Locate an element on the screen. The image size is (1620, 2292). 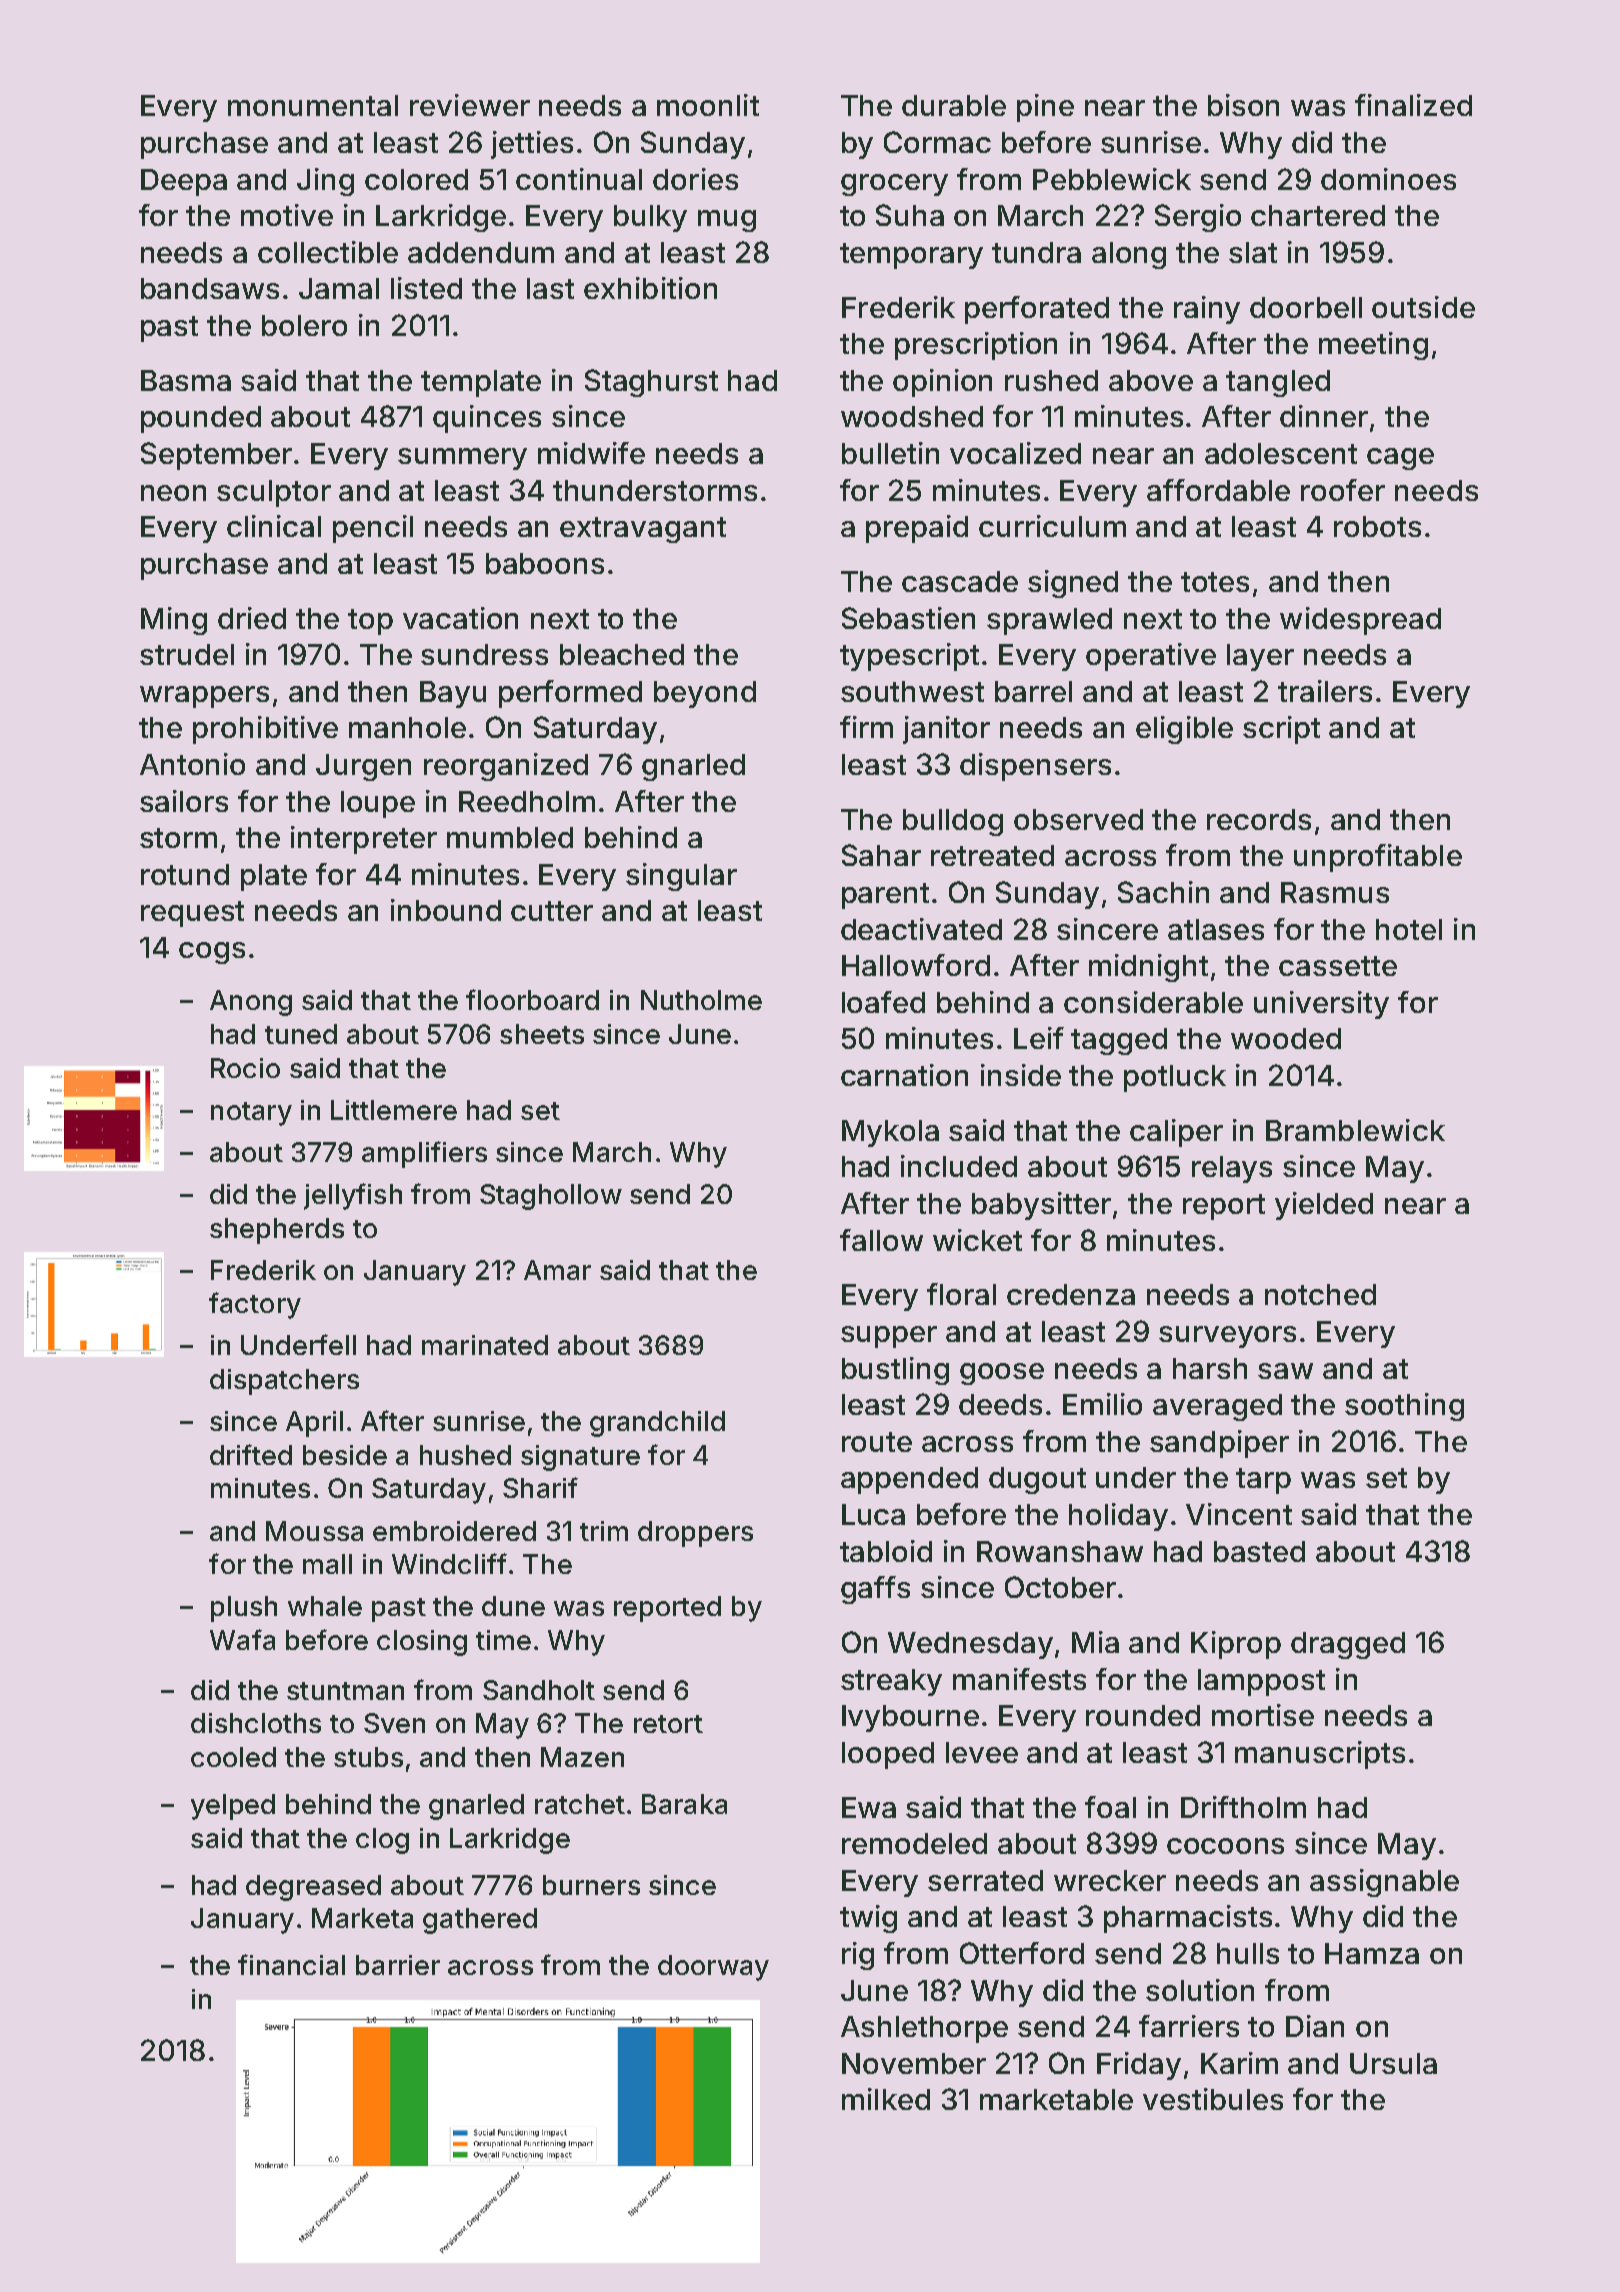
jellyfish is located at coordinates (353, 1196).
